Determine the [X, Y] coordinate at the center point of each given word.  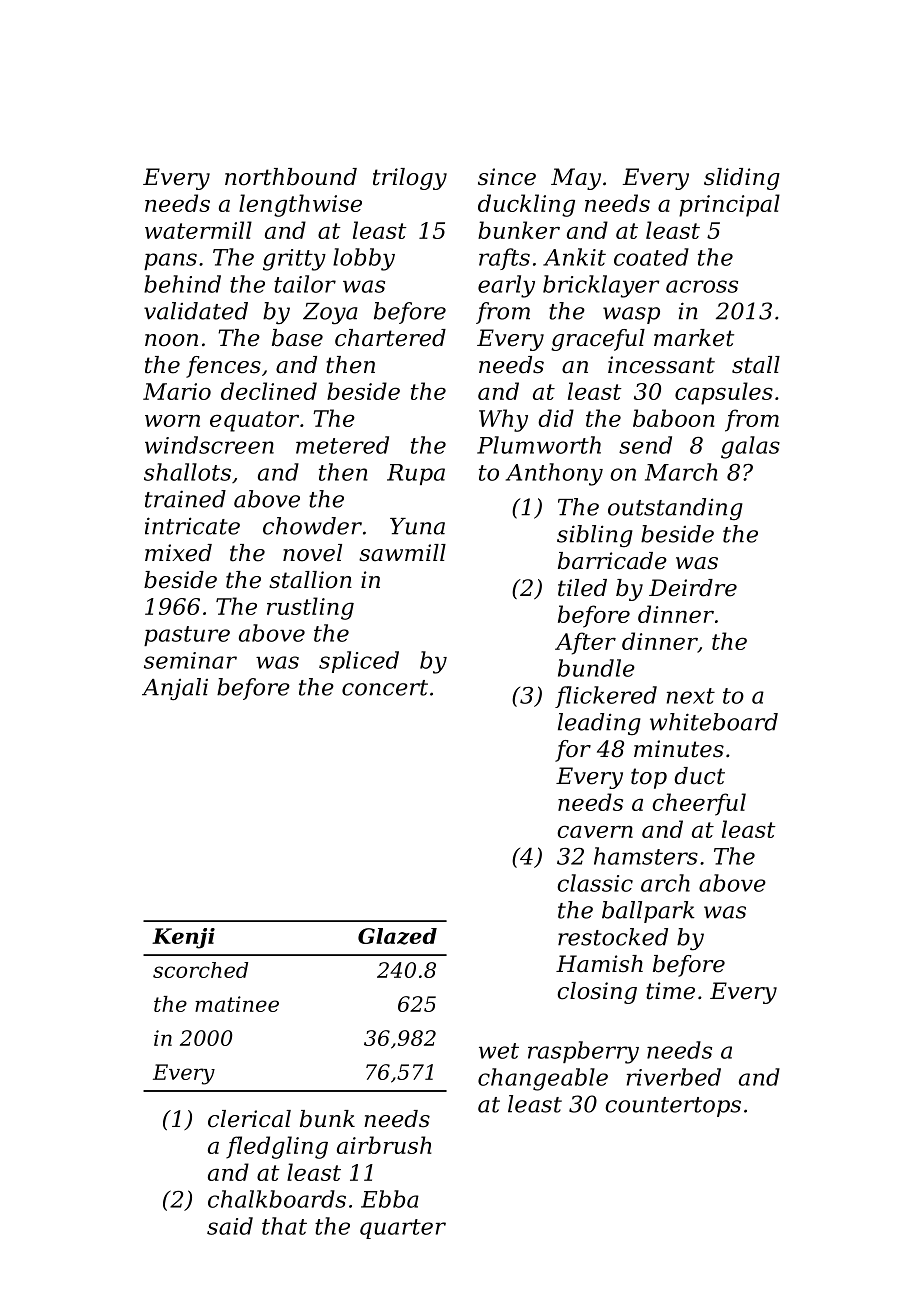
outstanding [675, 509]
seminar [190, 660]
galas [750, 447]
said [230, 1226]
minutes [679, 749]
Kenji [183, 938]
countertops [673, 1107]
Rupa [416, 474]
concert [385, 688]
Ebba [390, 1199]
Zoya [330, 314]
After [585, 643]
